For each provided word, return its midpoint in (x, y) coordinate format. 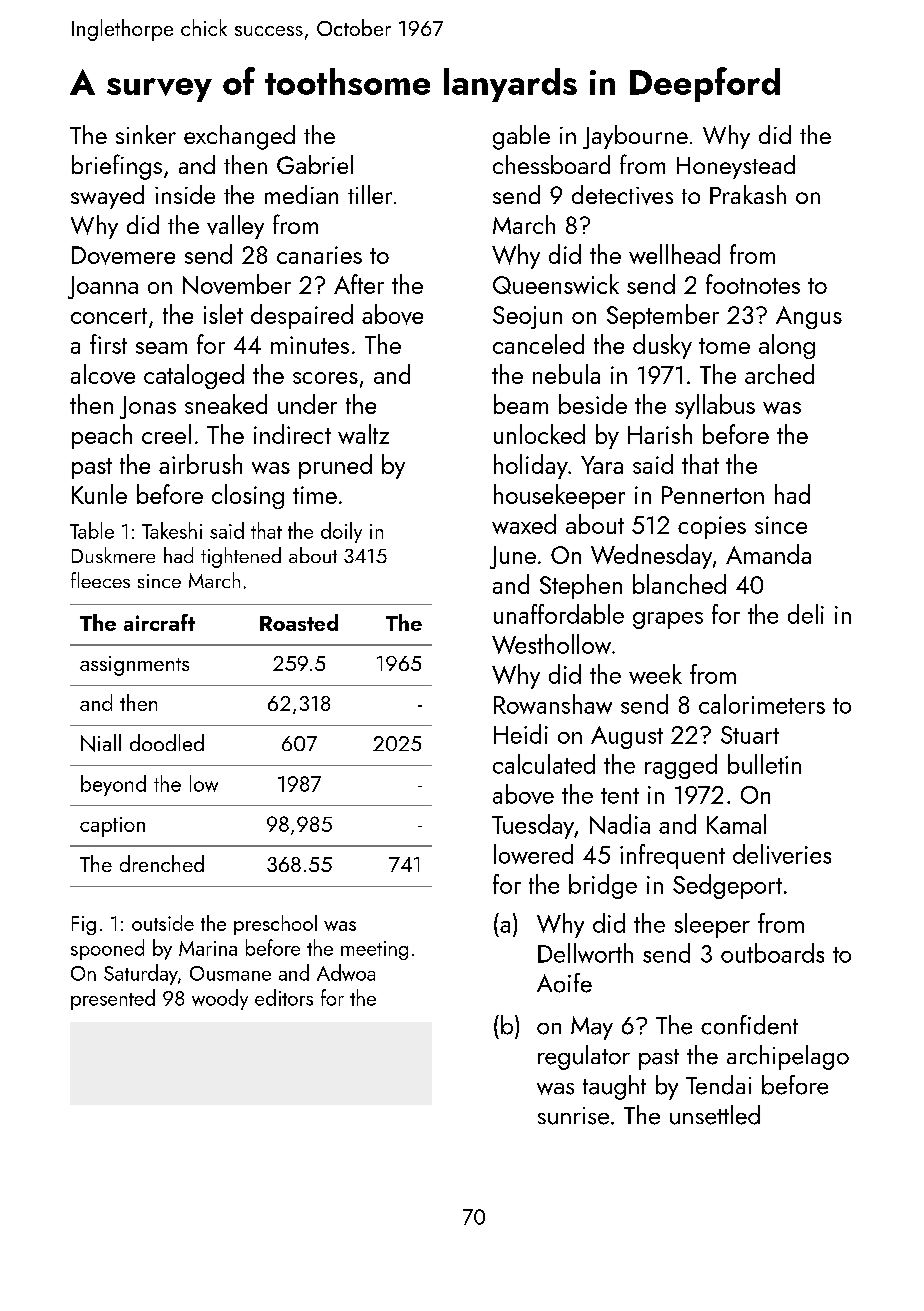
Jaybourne (635, 137)
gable (521, 137)
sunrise (573, 1116)
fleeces (100, 580)
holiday (531, 466)
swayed (107, 197)
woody (220, 999)
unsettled (715, 1115)
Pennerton (713, 495)
